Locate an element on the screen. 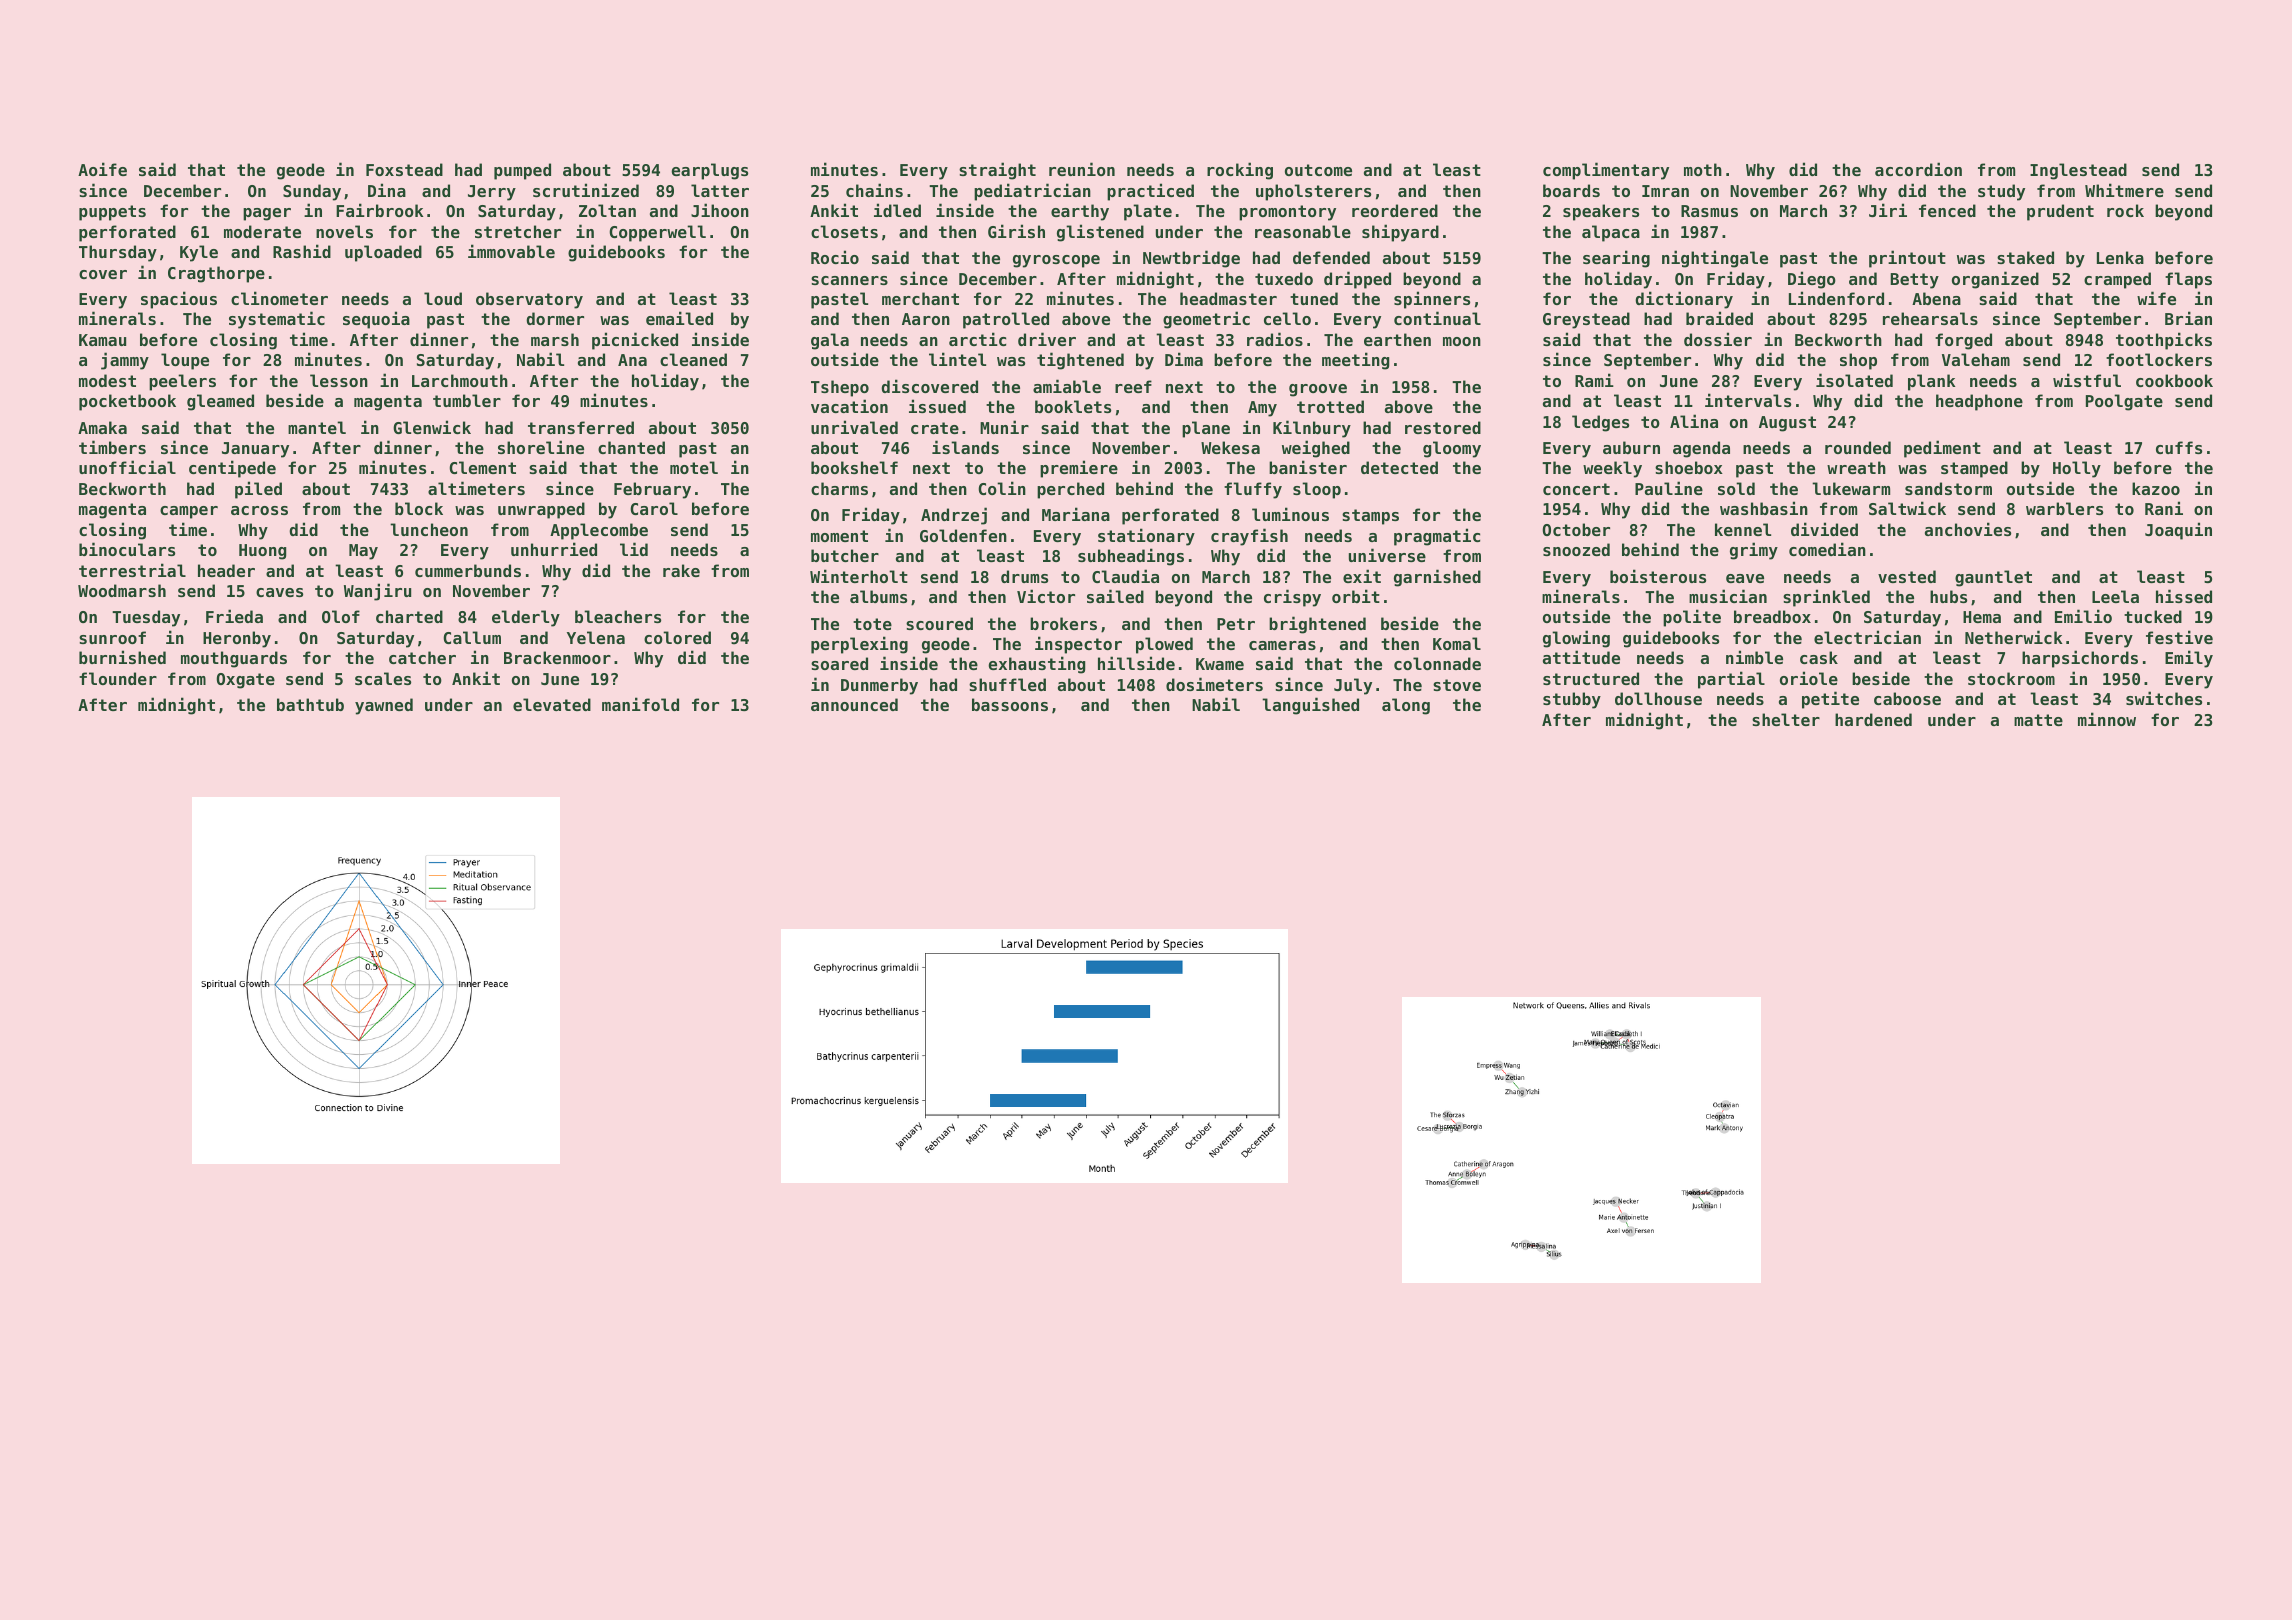 This screenshot has width=2292, height=1620. stamped is located at coordinates (1974, 469).
